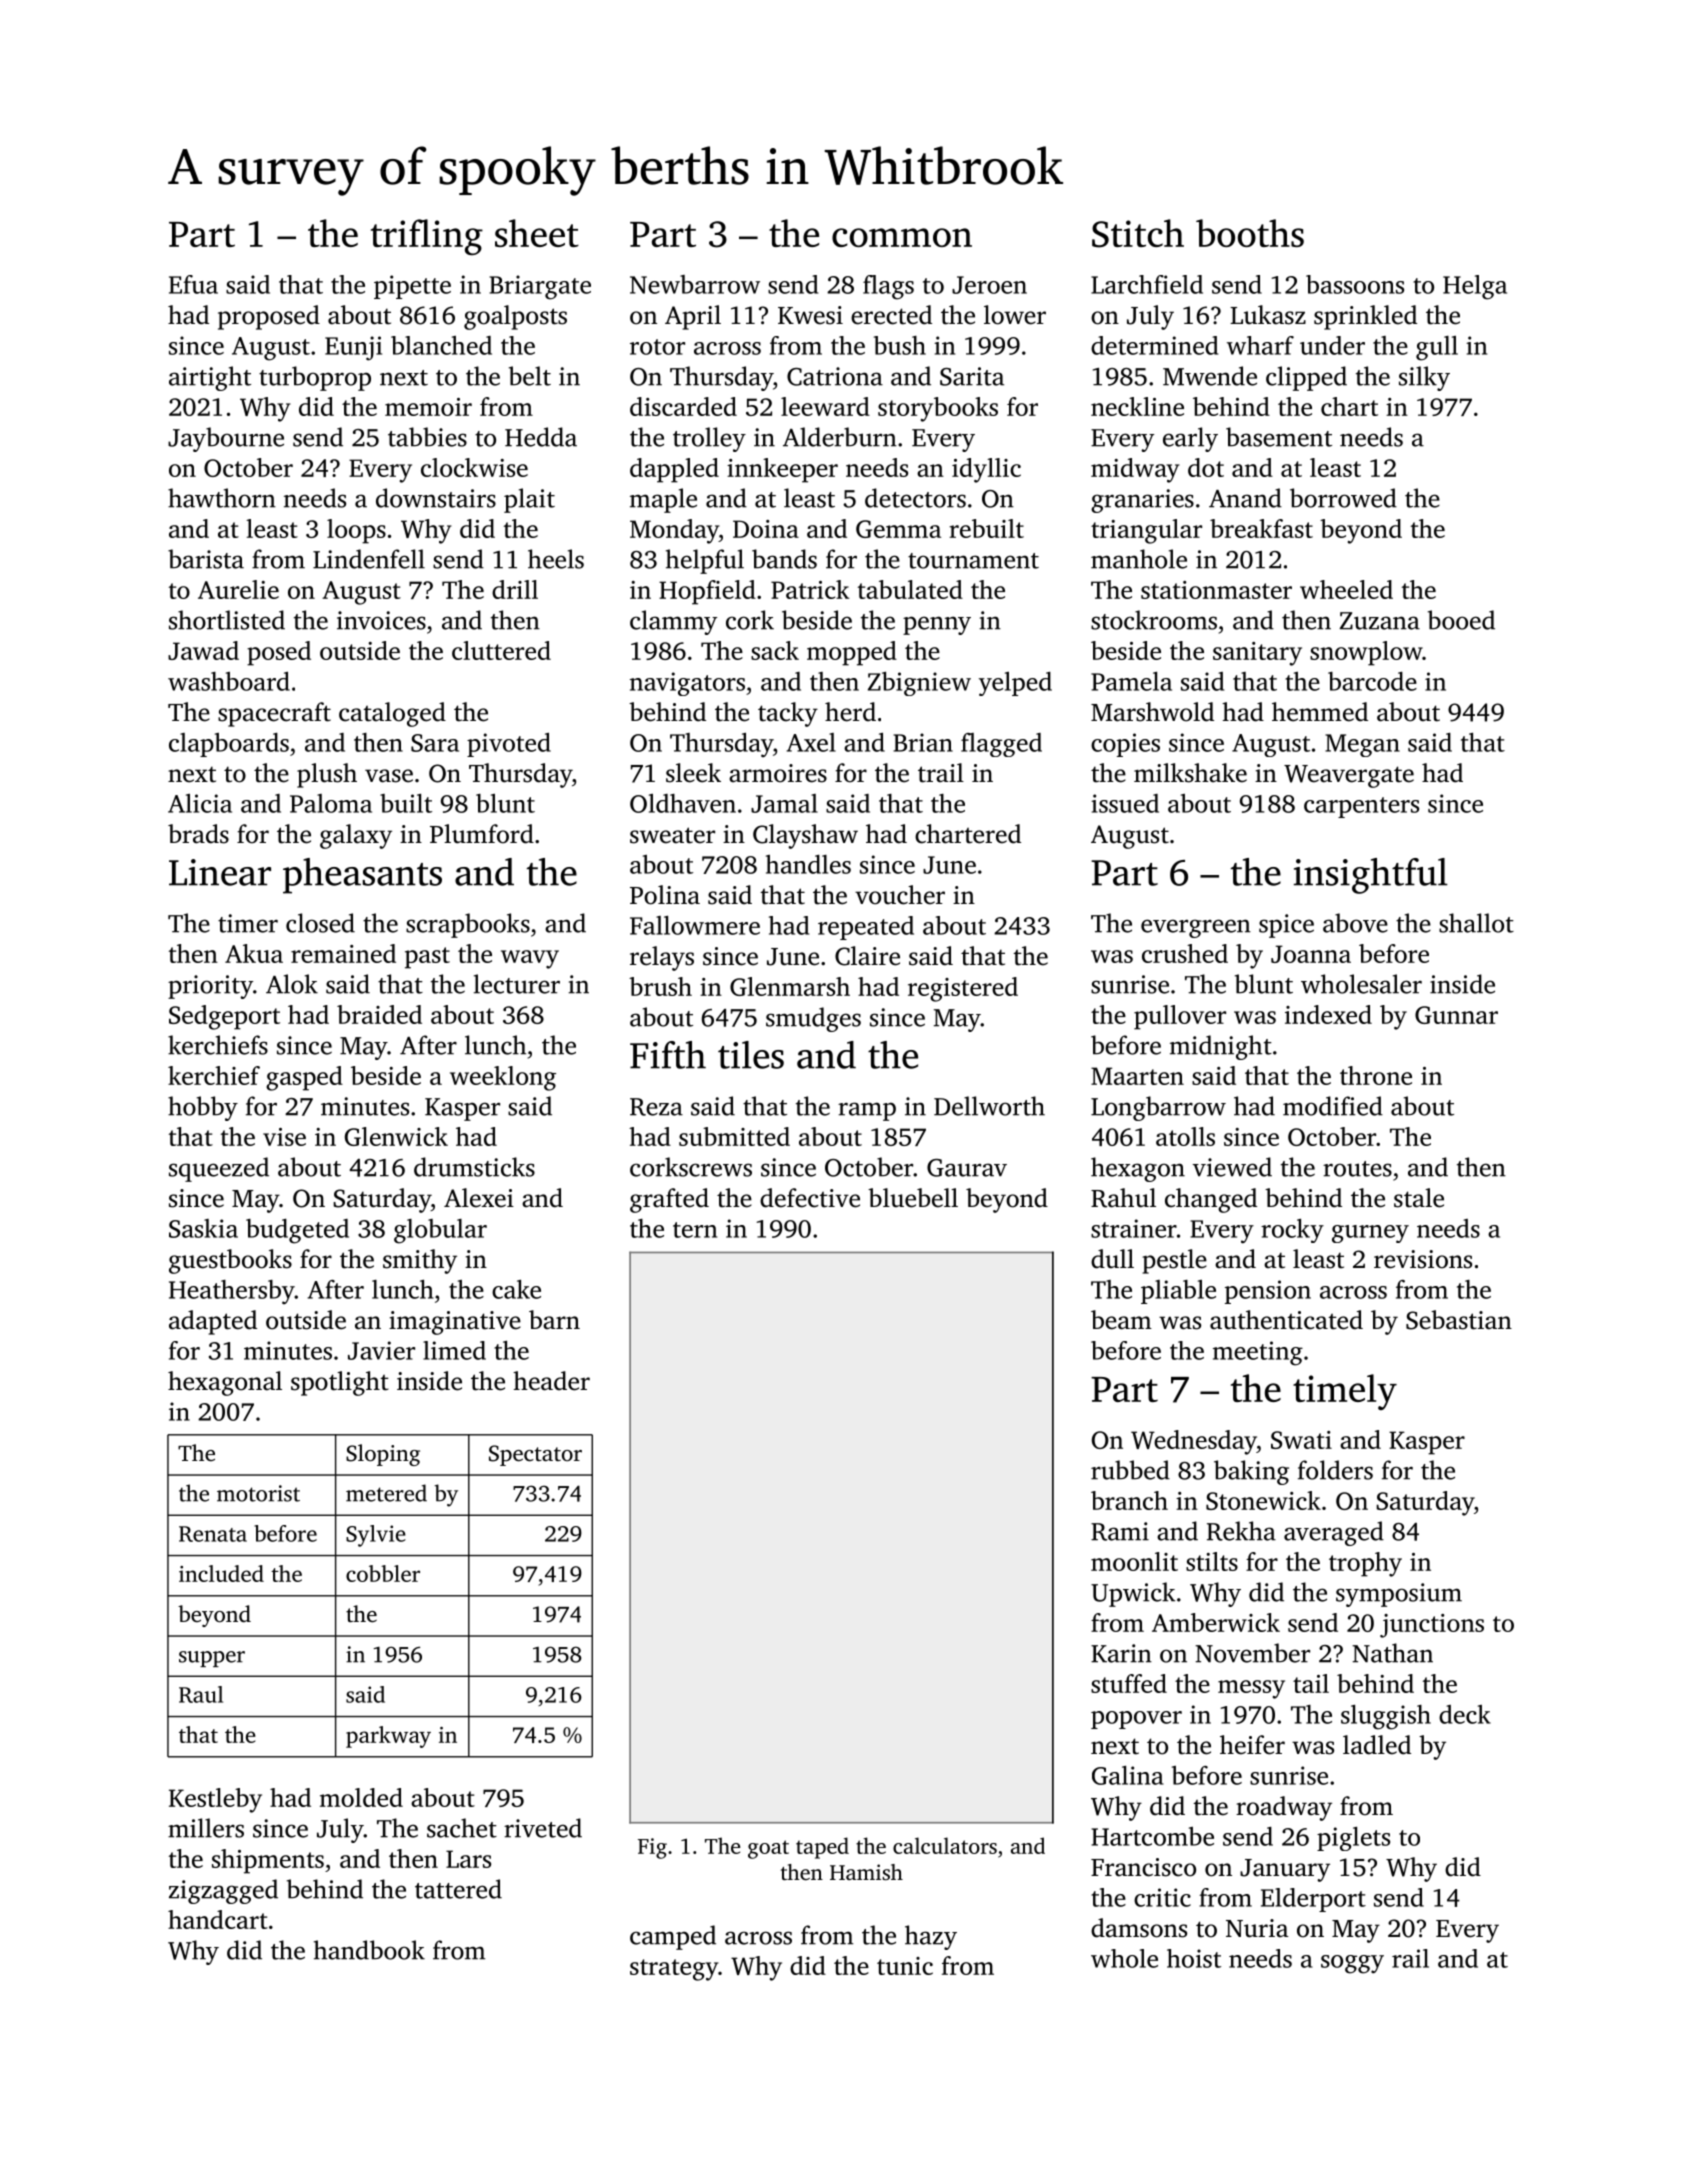 The width and height of the screenshot is (1683, 2178). What do you see at coordinates (193, 284) in the screenshot?
I see `Efua` at bounding box center [193, 284].
